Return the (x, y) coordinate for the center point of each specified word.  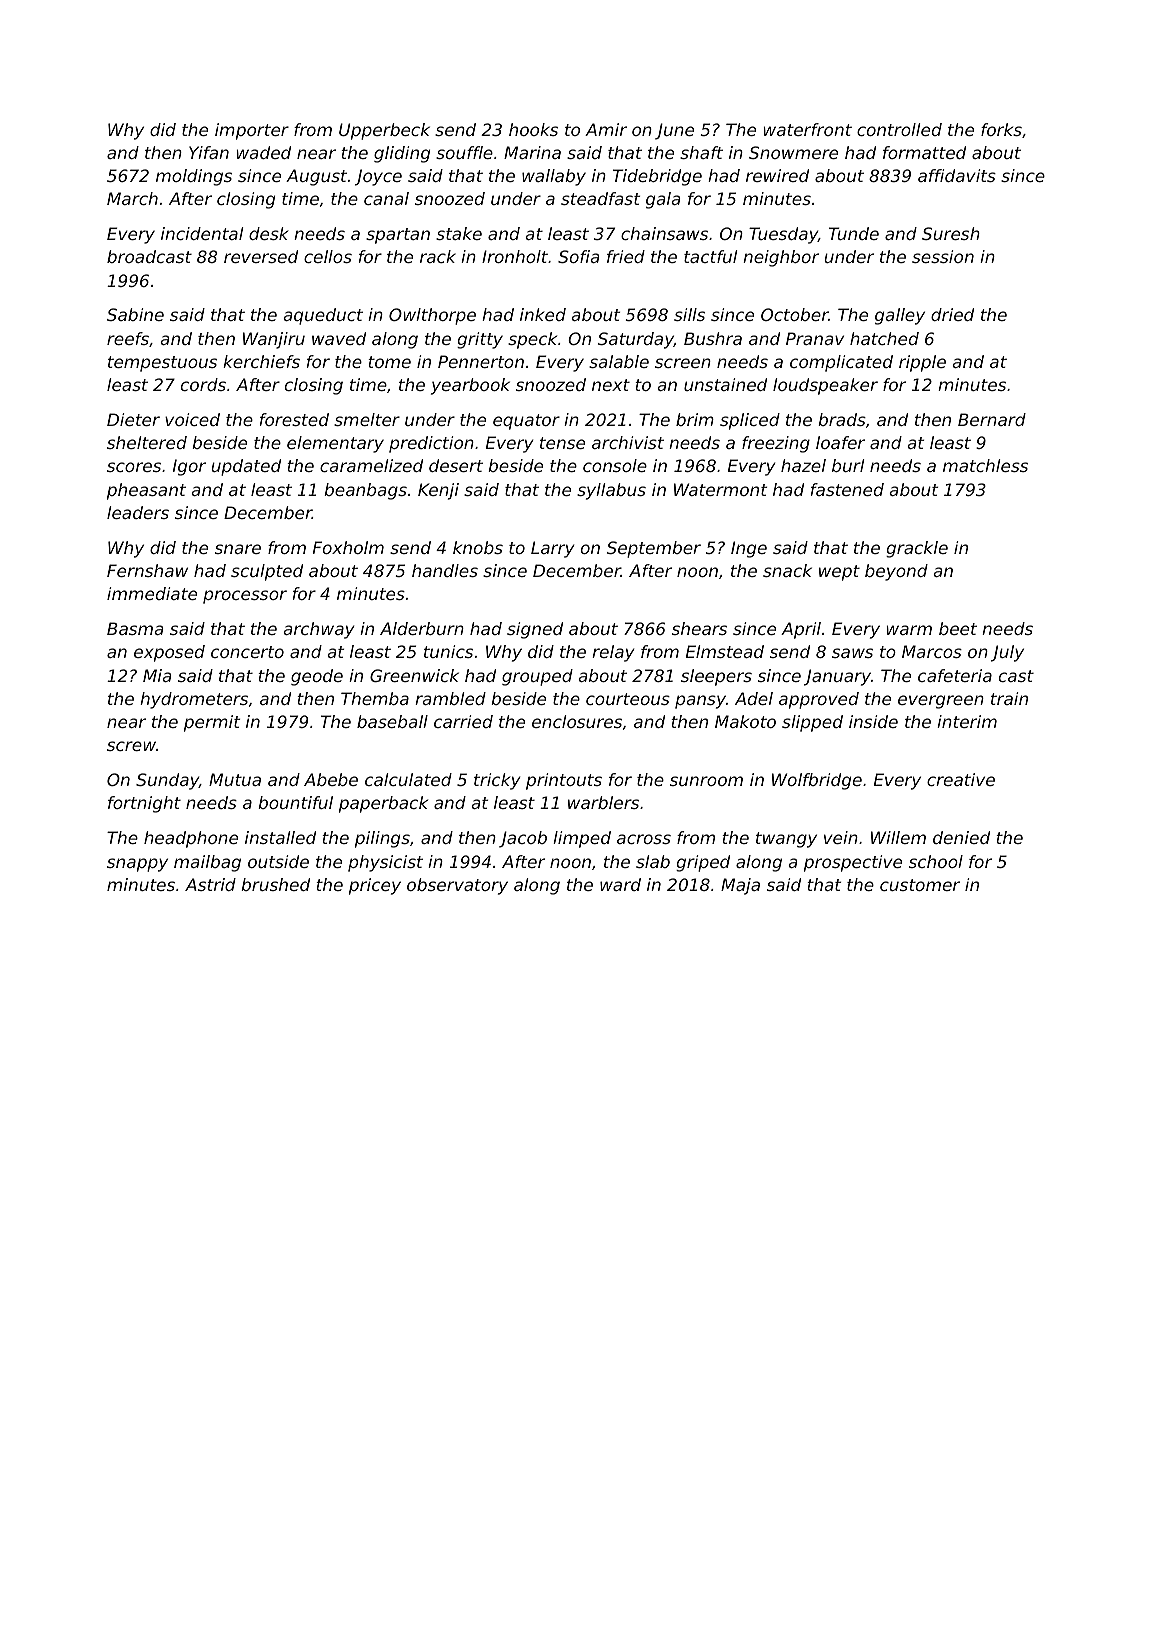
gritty (480, 340)
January (837, 677)
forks (1001, 129)
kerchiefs (261, 361)
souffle (464, 152)
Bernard (992, 419)
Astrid (210, 884)
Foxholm (348, 547)
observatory (457, 886)
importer (252, 131)
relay (613, 653)
